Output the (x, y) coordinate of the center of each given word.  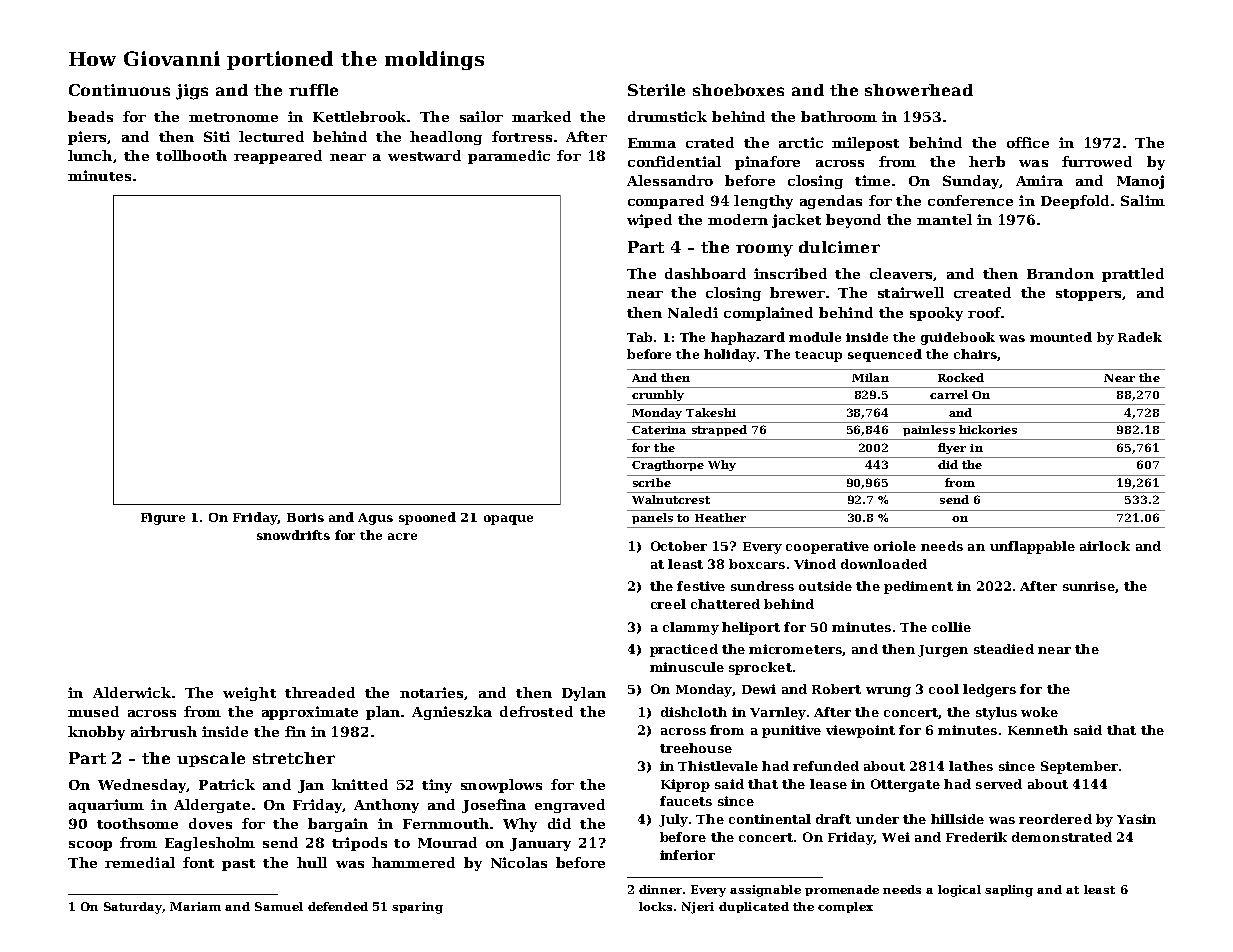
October (679, 546)
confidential (674, 161)
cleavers (901, 273)
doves (210, 823)
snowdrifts (293, 535)
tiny (437, 786)
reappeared (278, 157)
